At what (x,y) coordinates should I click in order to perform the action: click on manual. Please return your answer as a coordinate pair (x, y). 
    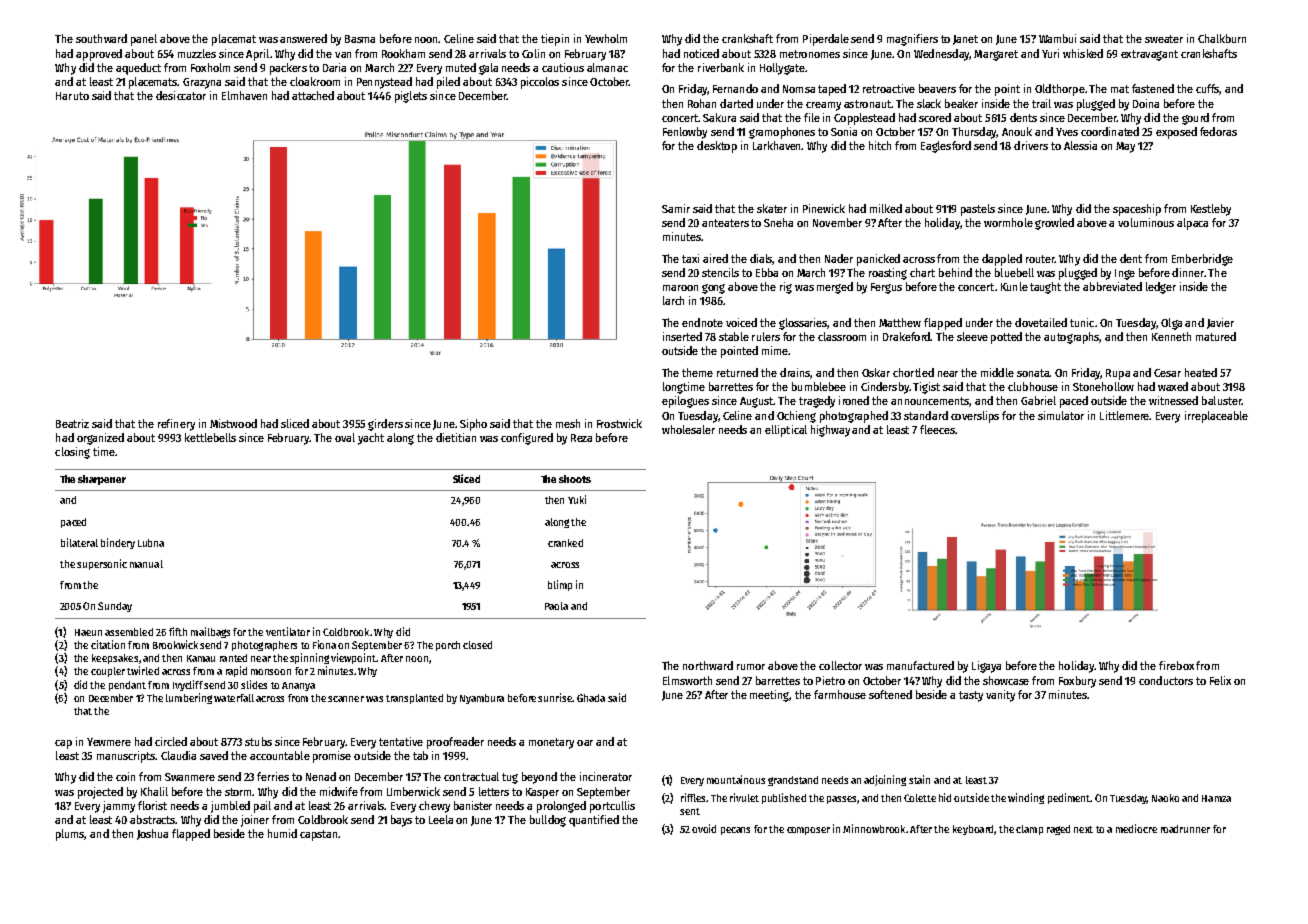
    Looking at the image, I should click on (146, 564).
